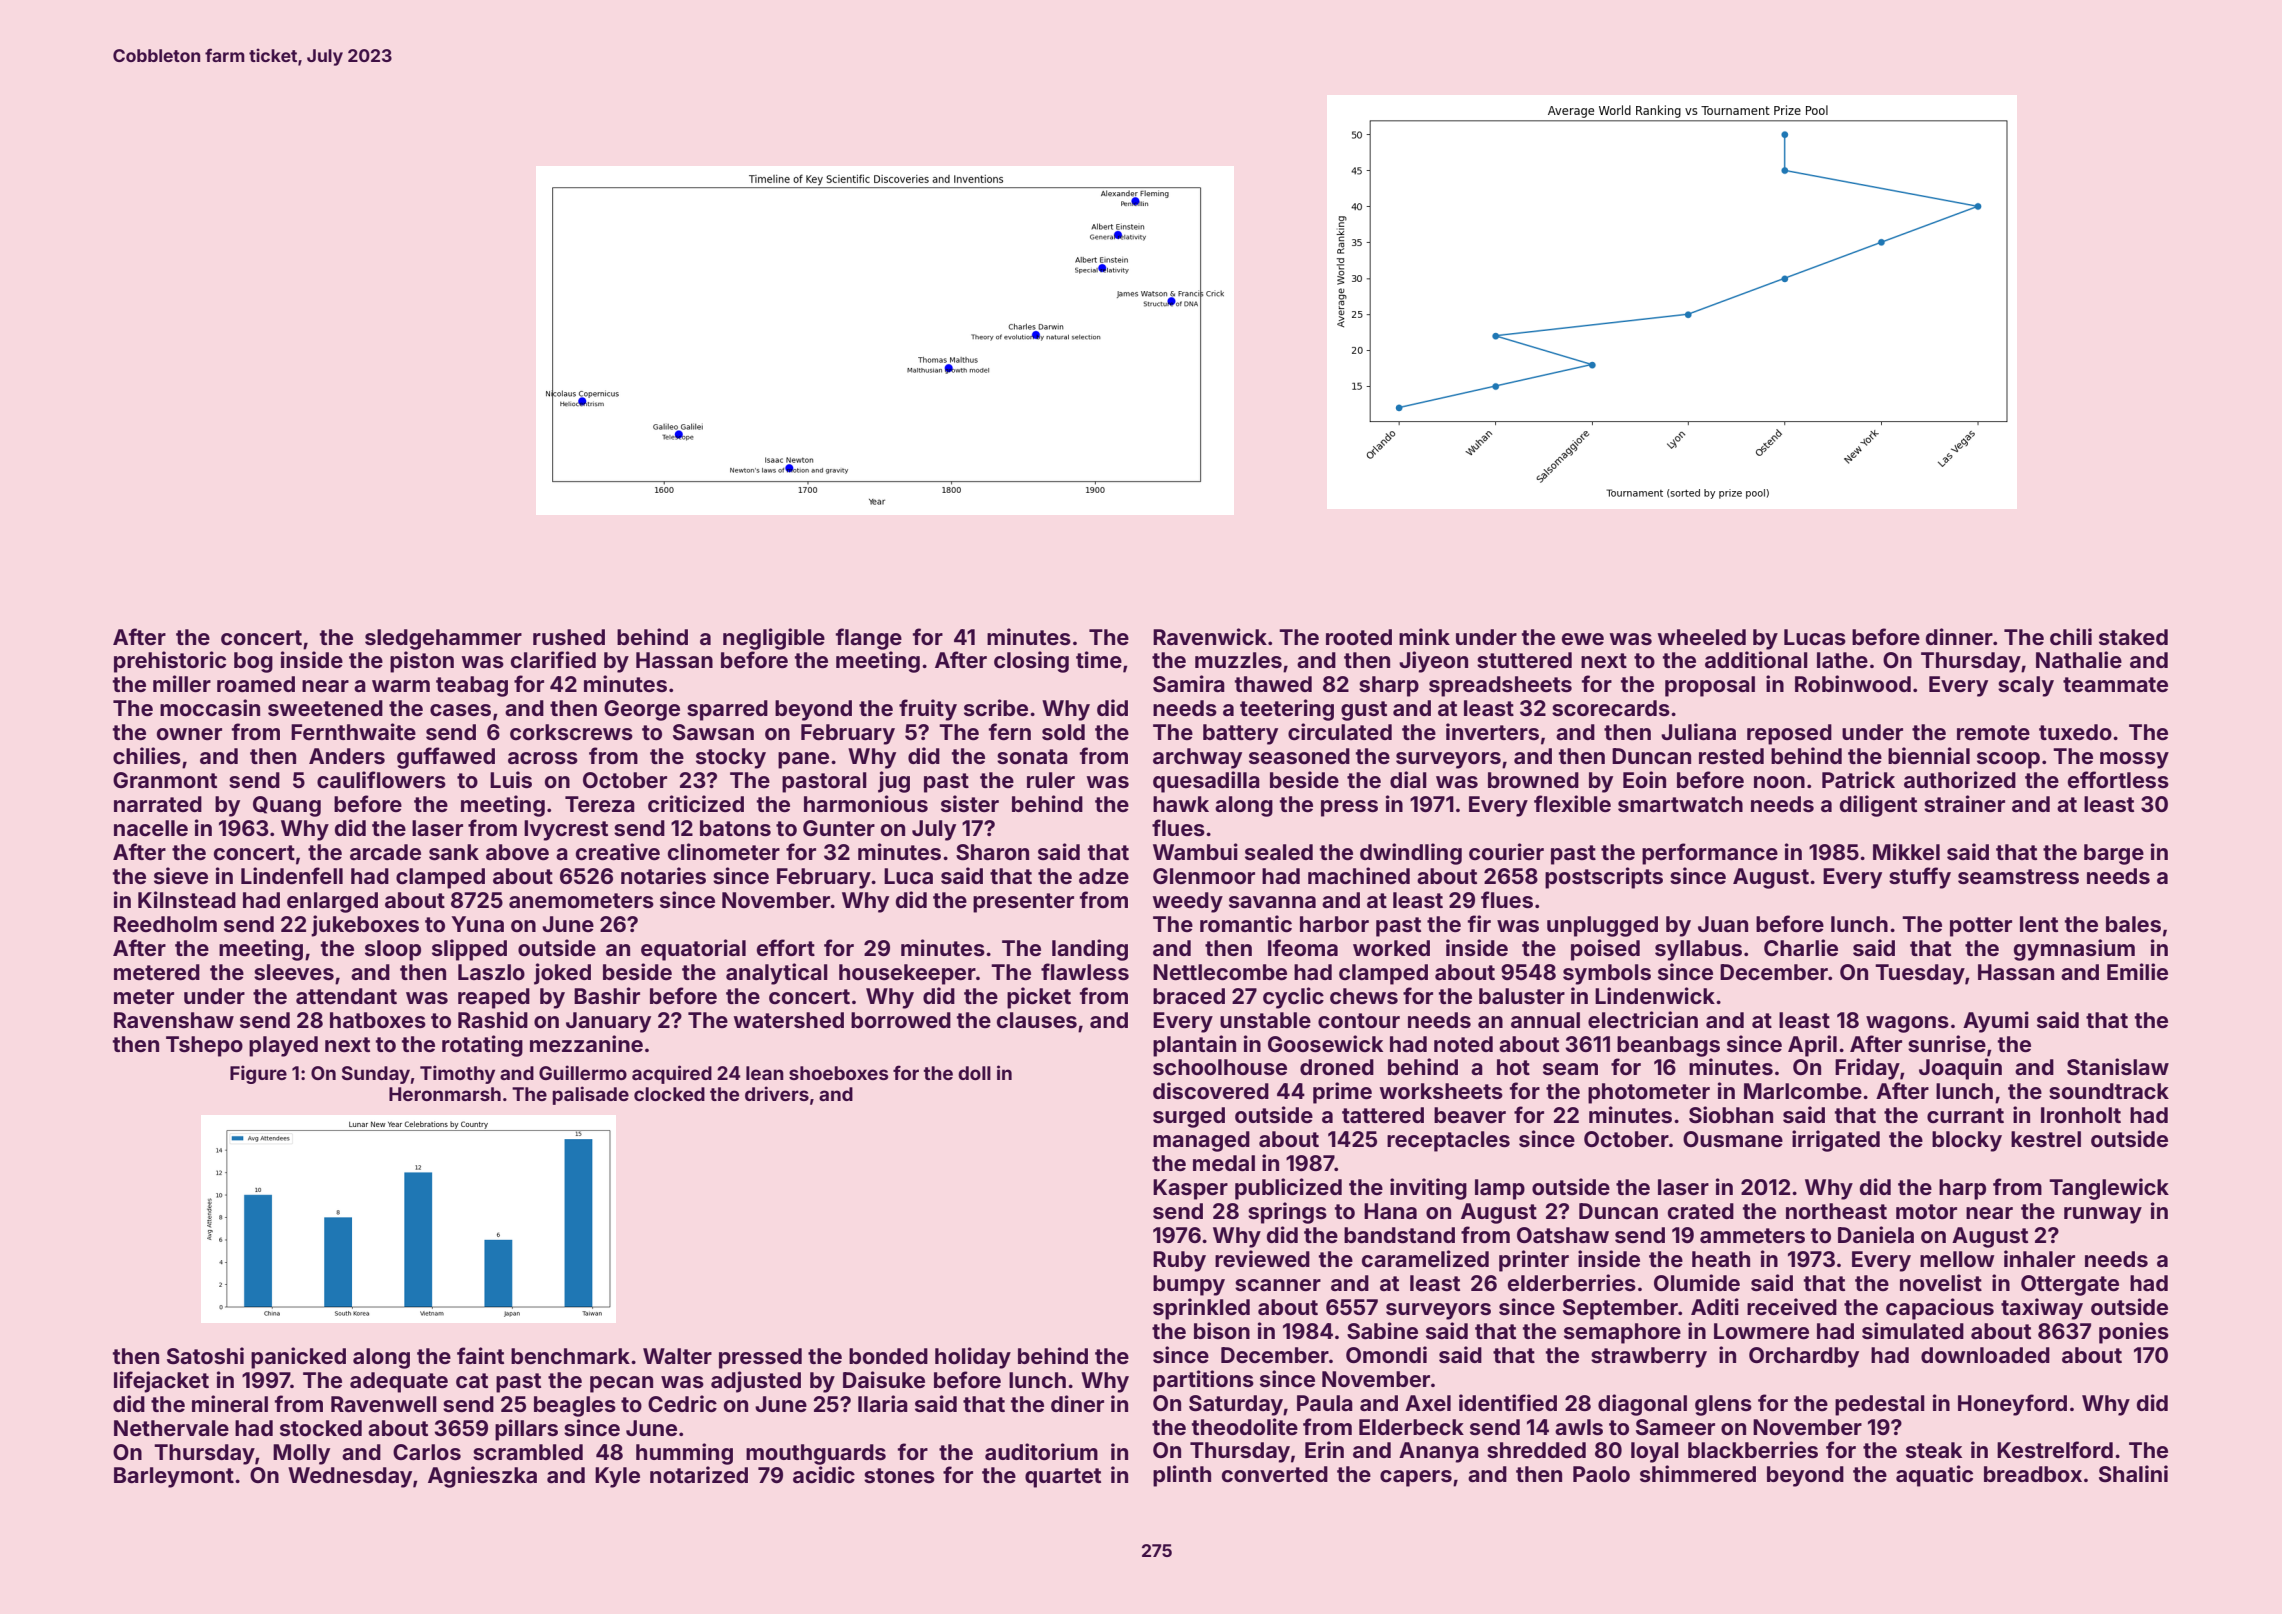 This page has width=2282, height=1614. What do you see at coordinates (2133, 1474) in the page?
I see `Shalini` at bounding box center [2133, 1474].
